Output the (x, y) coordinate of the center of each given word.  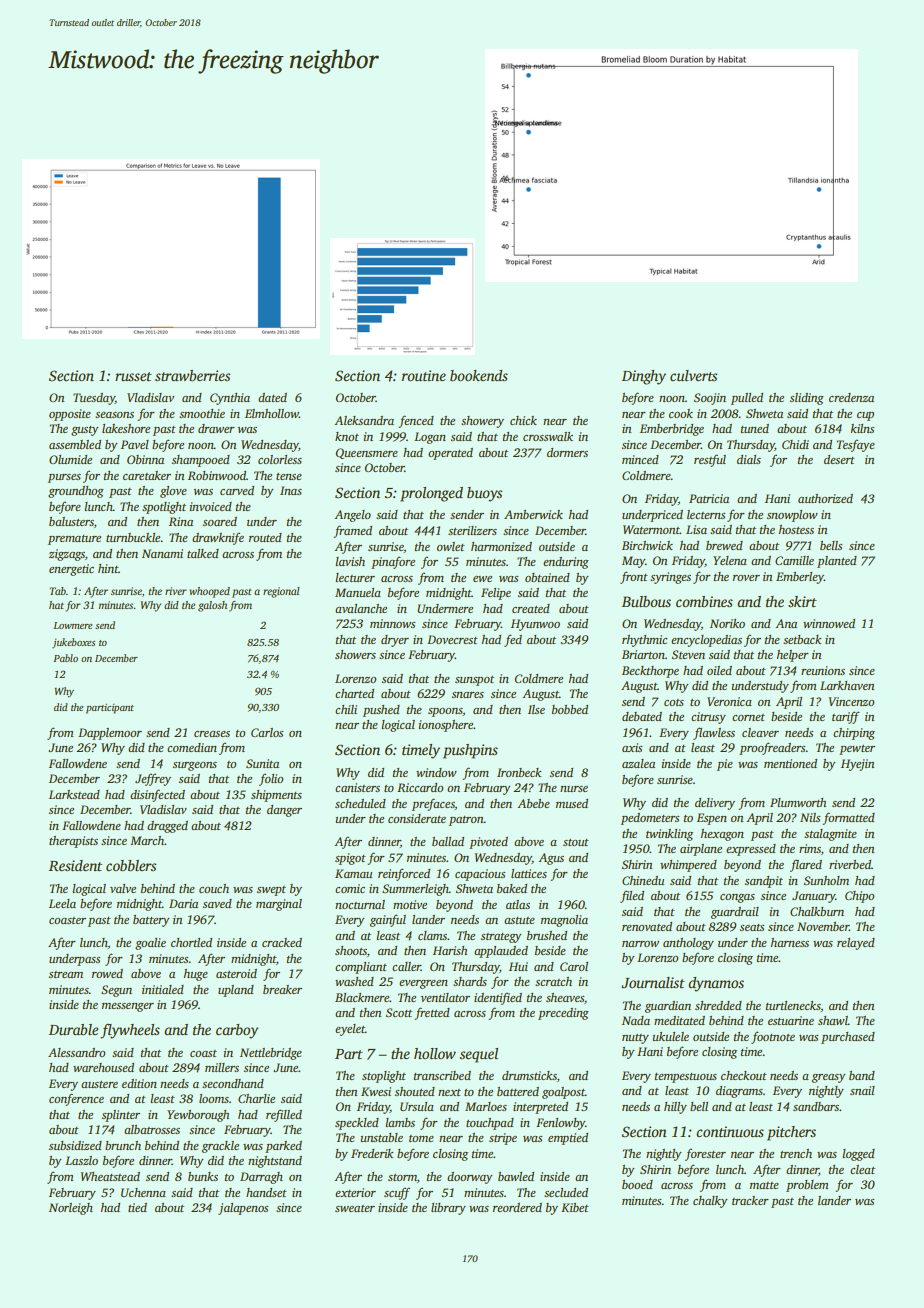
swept (271, 891)
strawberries (192, 375)
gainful (388, 920)
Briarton (643, 654)
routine (424, 375)
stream (66, 974)
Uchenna (143, 1192)
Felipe (496, 594)
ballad (448, 841)
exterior (355, 1192)
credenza (851, 397)
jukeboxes (73, 643)
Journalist (653, 983)
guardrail (735, 913)
